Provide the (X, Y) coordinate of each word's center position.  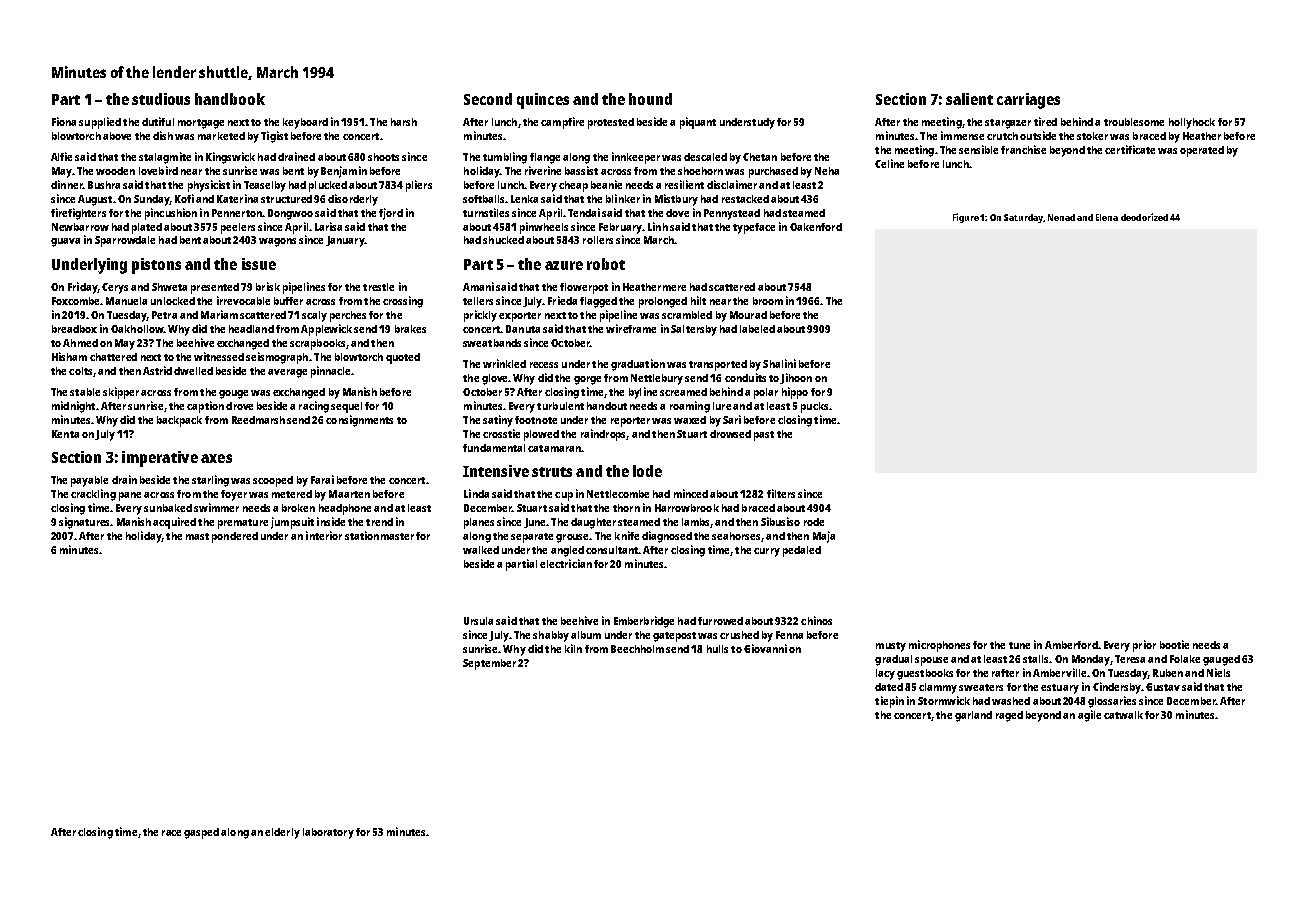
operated (1202, 151)
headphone (345, 509)
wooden (115, 171)
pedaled (802, 551)
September (489, 664)
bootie (1174, 644)
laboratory (328, 833)
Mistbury (676, 200)
